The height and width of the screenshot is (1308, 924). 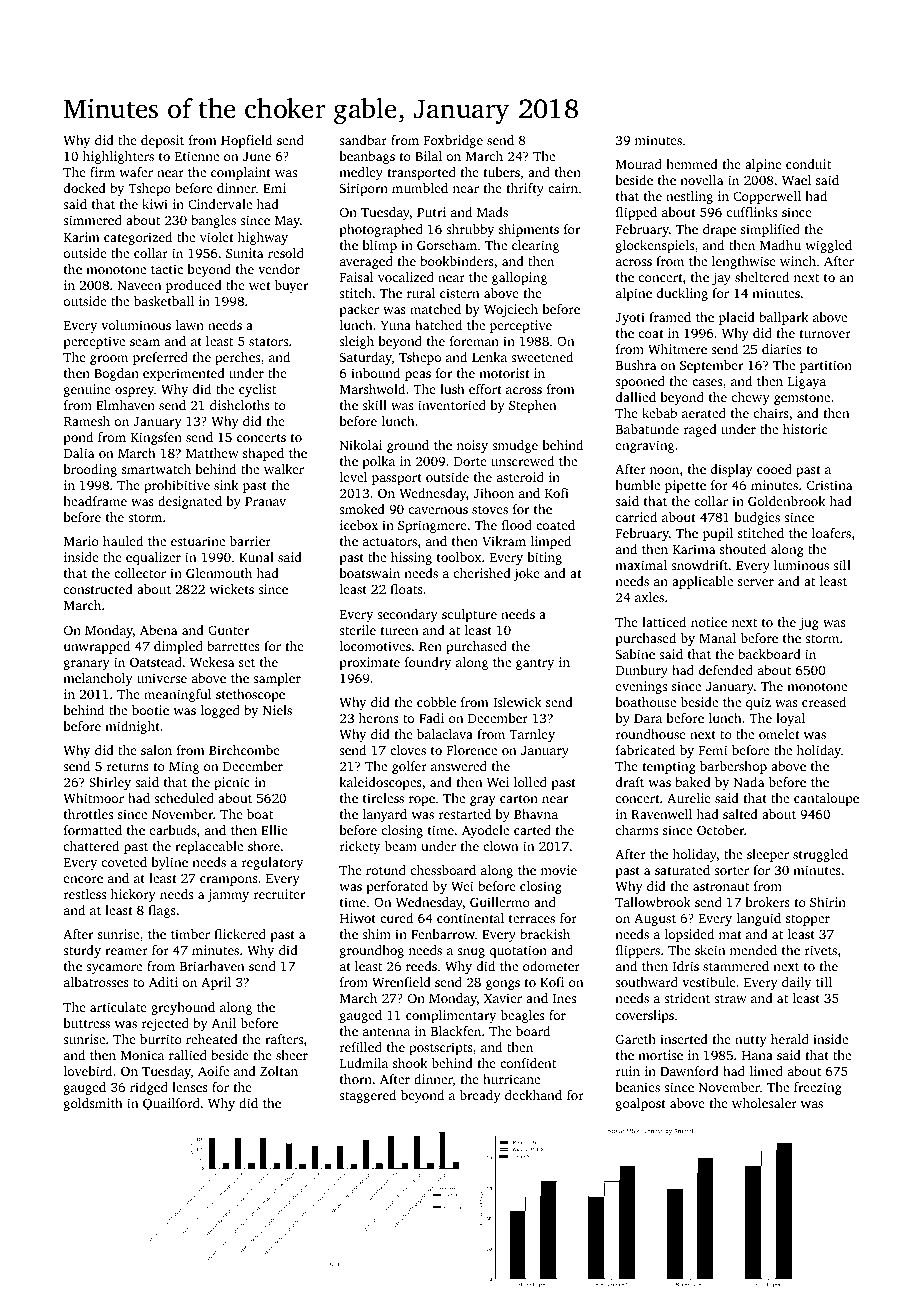 What do you see at coordinates (162, 141) in the screenshot?
I see `deposit` at bounding box center [162, 141].
